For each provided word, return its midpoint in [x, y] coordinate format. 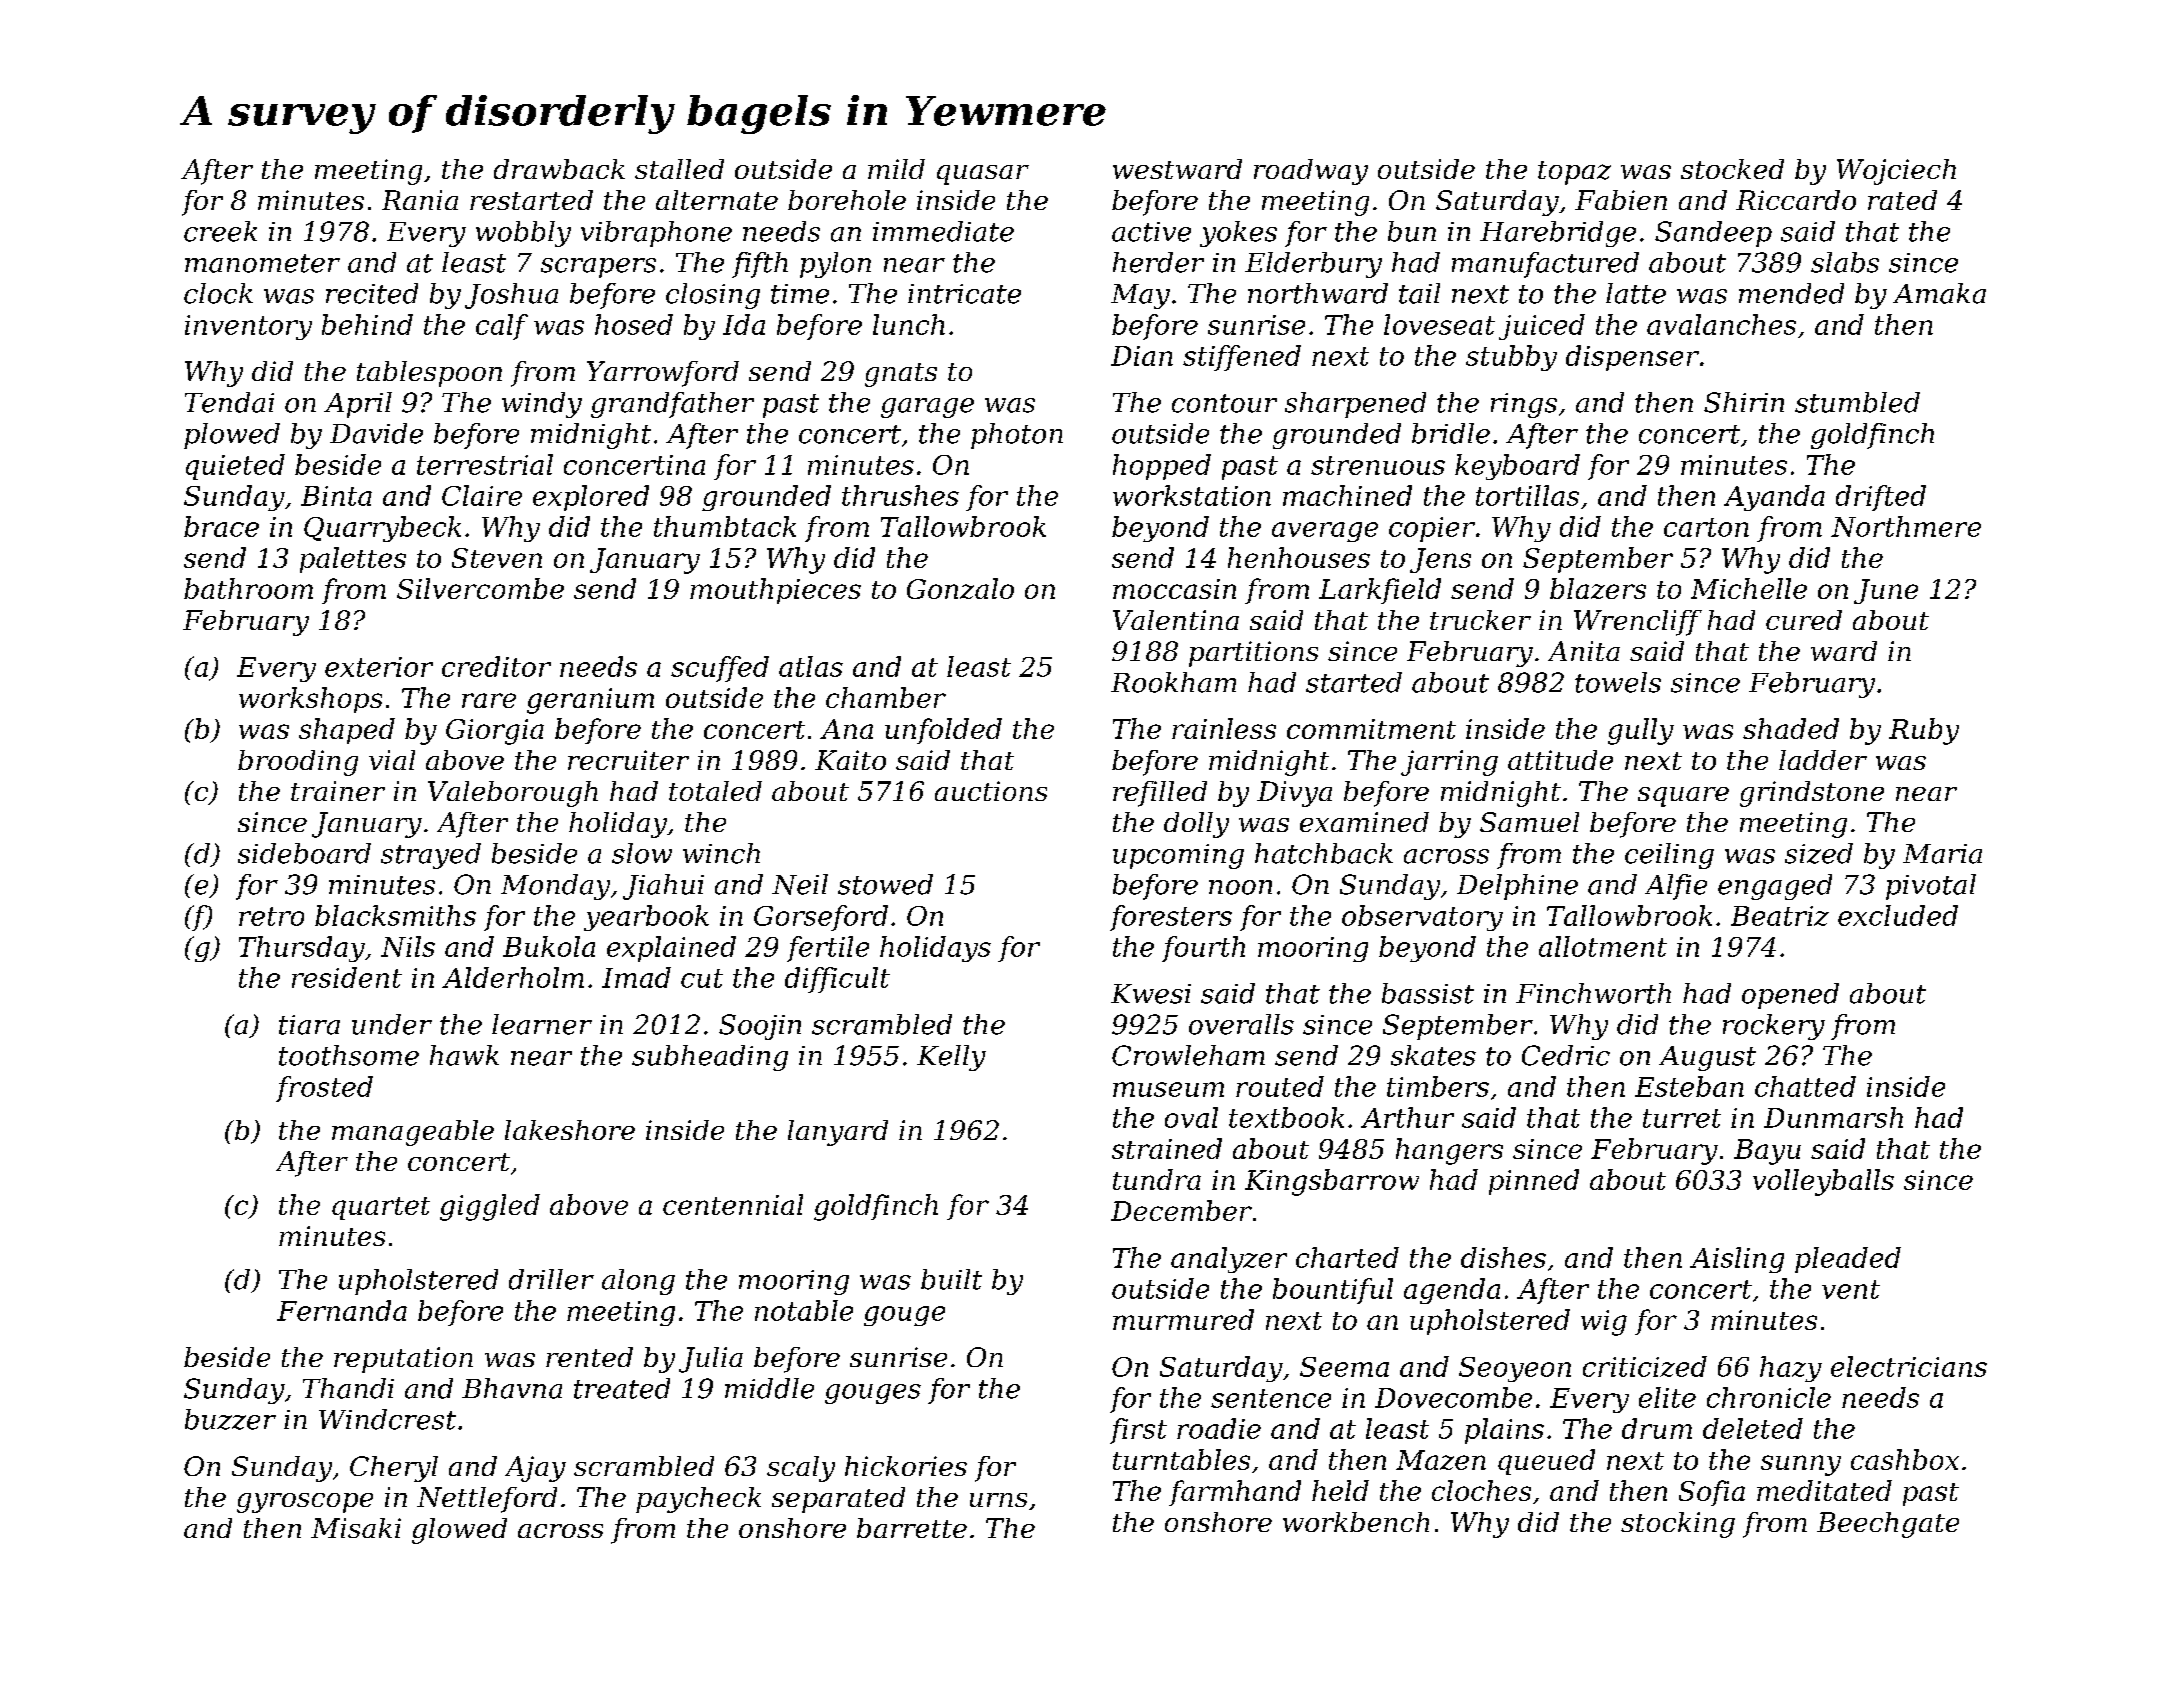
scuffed [720, 669]
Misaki [356, 1528]
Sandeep [1713, 234]
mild [896, 169]
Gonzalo [960, 588]
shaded [1791, 728]
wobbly [523, 234]
